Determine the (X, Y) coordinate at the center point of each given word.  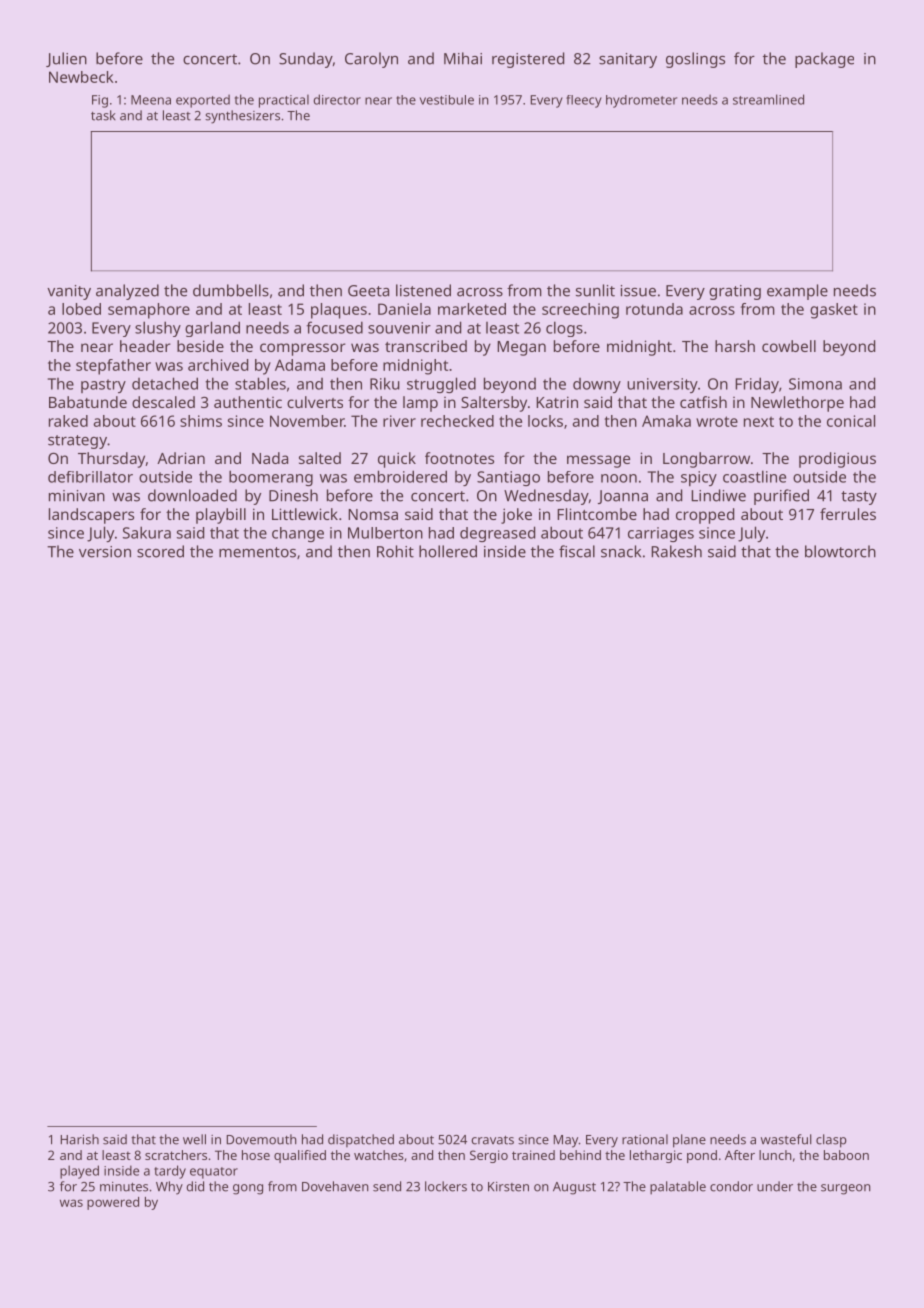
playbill (221, 516)
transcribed (426, 346)
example (797, 292)
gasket (834, 311)
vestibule (447, 100)
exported (203, 101)
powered (113, 1203)
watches (379, 1155)
